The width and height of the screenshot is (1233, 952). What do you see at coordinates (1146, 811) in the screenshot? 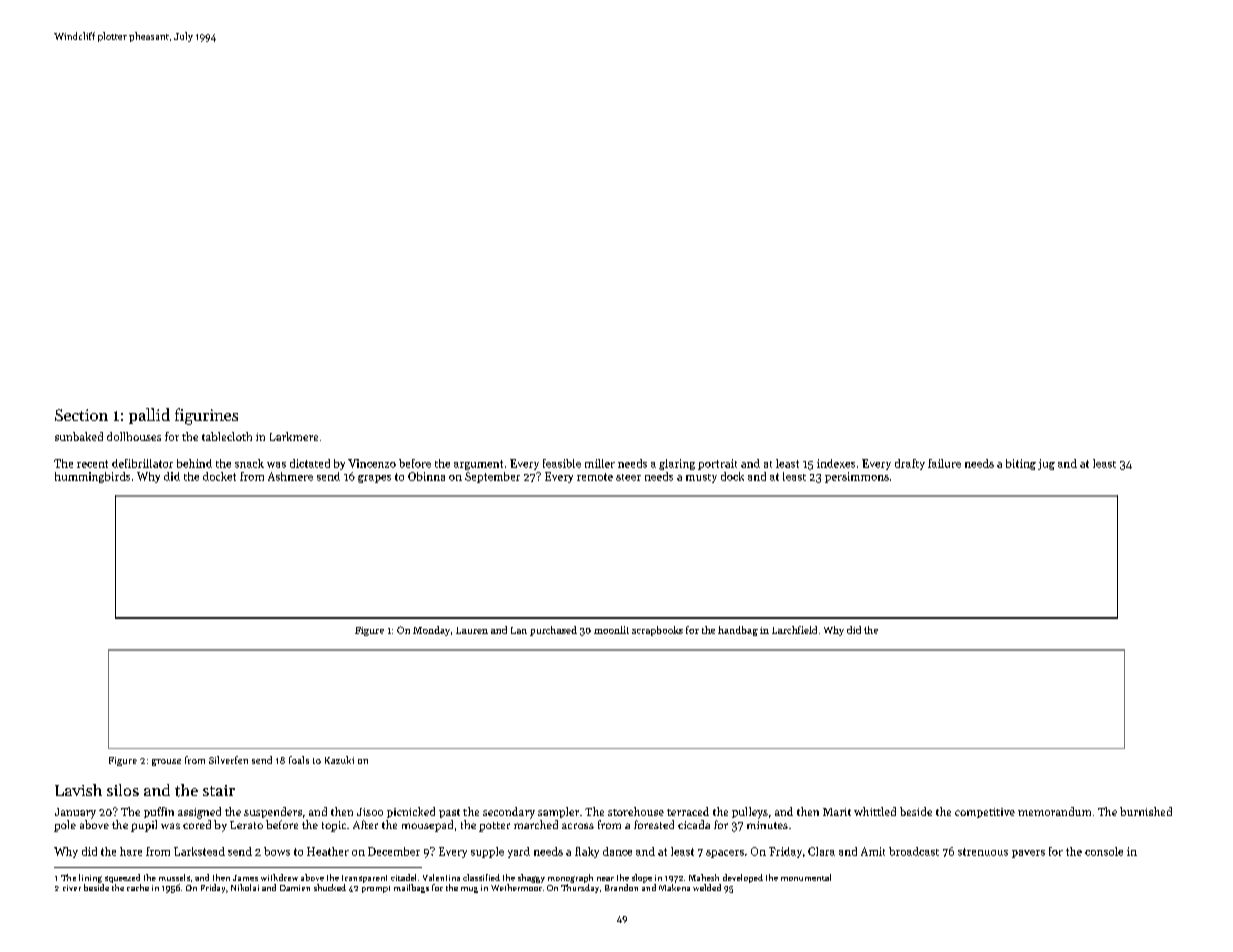
I see `burnished` at bounding box center [1146, 811].
